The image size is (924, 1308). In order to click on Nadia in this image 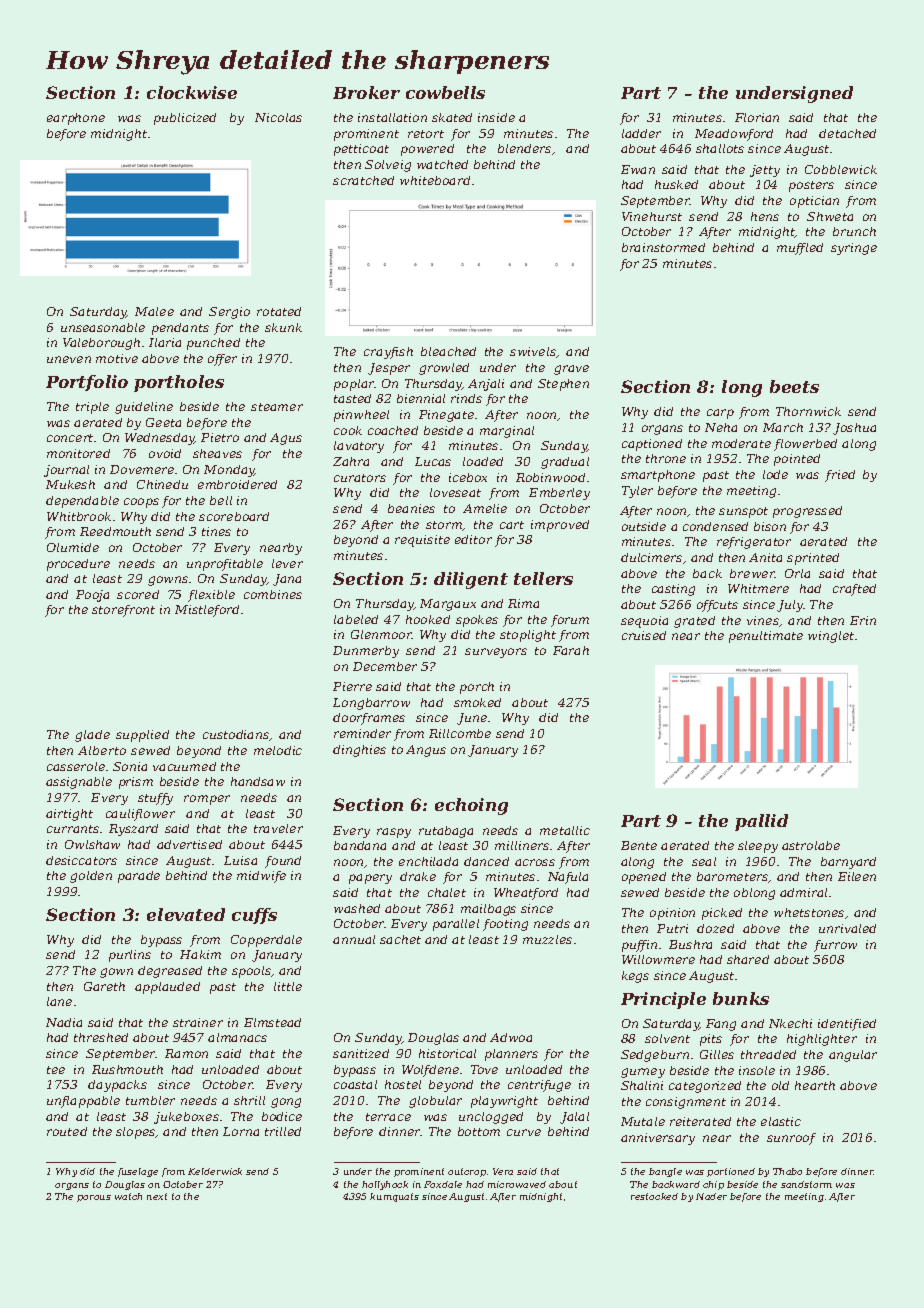, I will do `click(64, 1022)`.
